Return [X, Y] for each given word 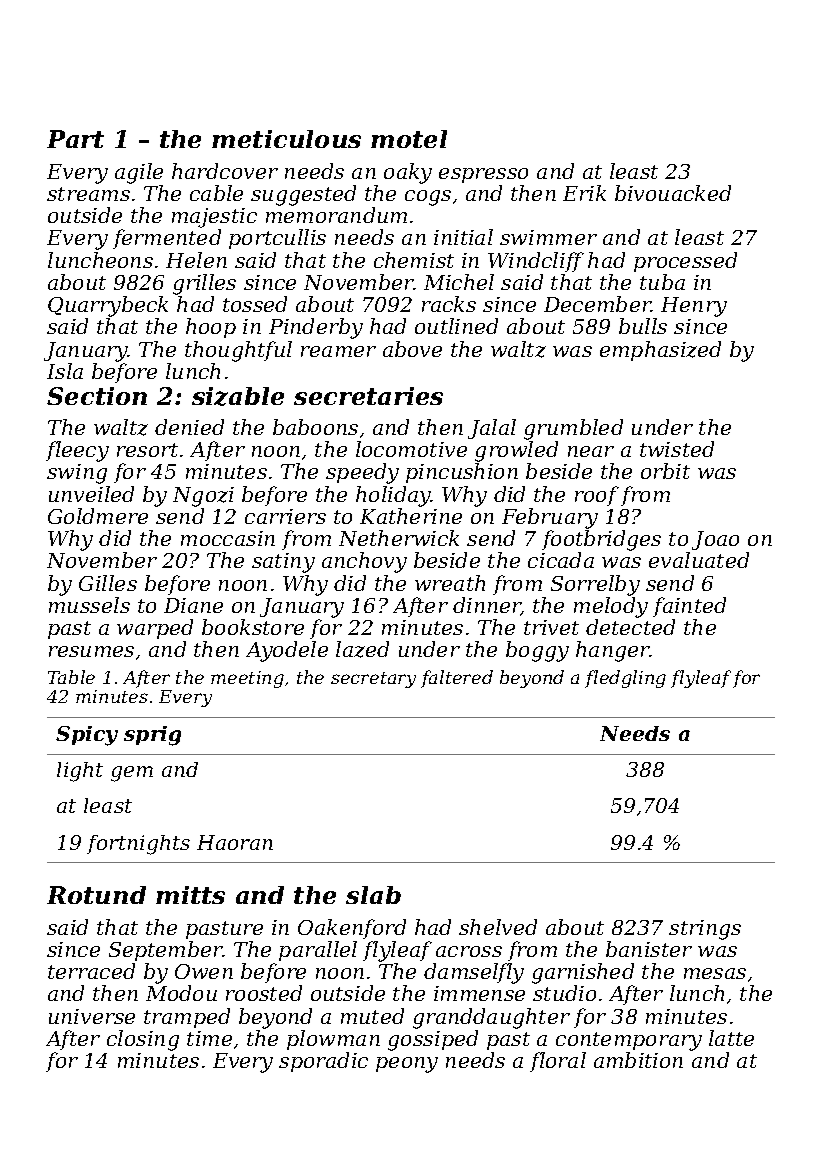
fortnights [138, 845]
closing [143, 1040]
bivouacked [673, 193]
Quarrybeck [108, 306]
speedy [362, 473]
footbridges [601, 540]
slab [373, 895]
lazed [362, 649]
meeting [247, 679]
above [412, 349]
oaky [408, 173]
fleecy [77, 451]
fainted [689, 607]
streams [88, 194]
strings [705, 930]
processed [685, 262]
